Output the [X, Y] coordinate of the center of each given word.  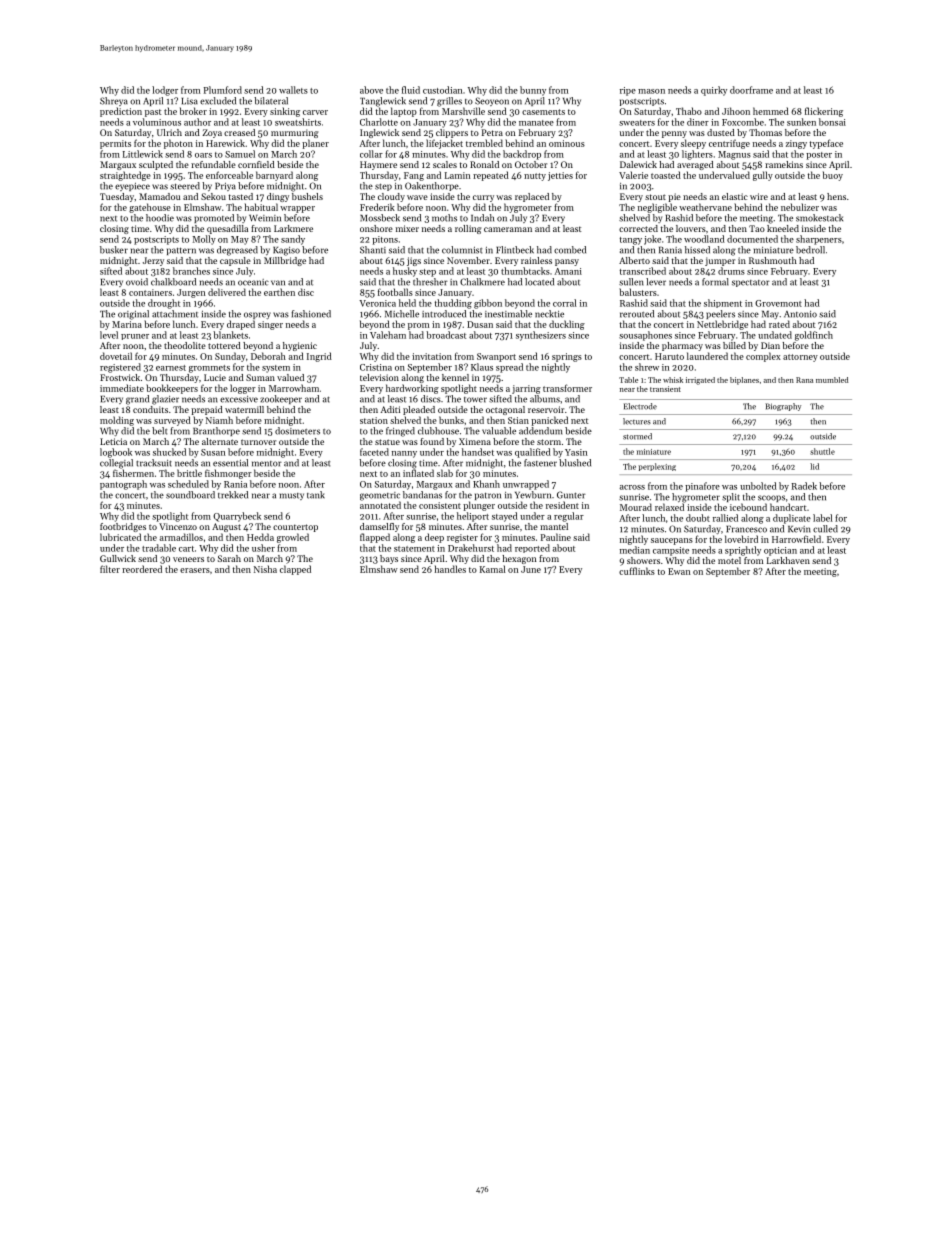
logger [243, 389]
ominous [567, 143]
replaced [532, 197]
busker [114, 250]
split [731, 497]
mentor [267, 464]
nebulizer [800, 207]
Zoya [212, 133]
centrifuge [729, 144]
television [379, 377]
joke [652, 240]
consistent [440, 505]
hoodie [160, 218]
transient [665, 389]
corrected [638, 228]
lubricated [120, 537]
